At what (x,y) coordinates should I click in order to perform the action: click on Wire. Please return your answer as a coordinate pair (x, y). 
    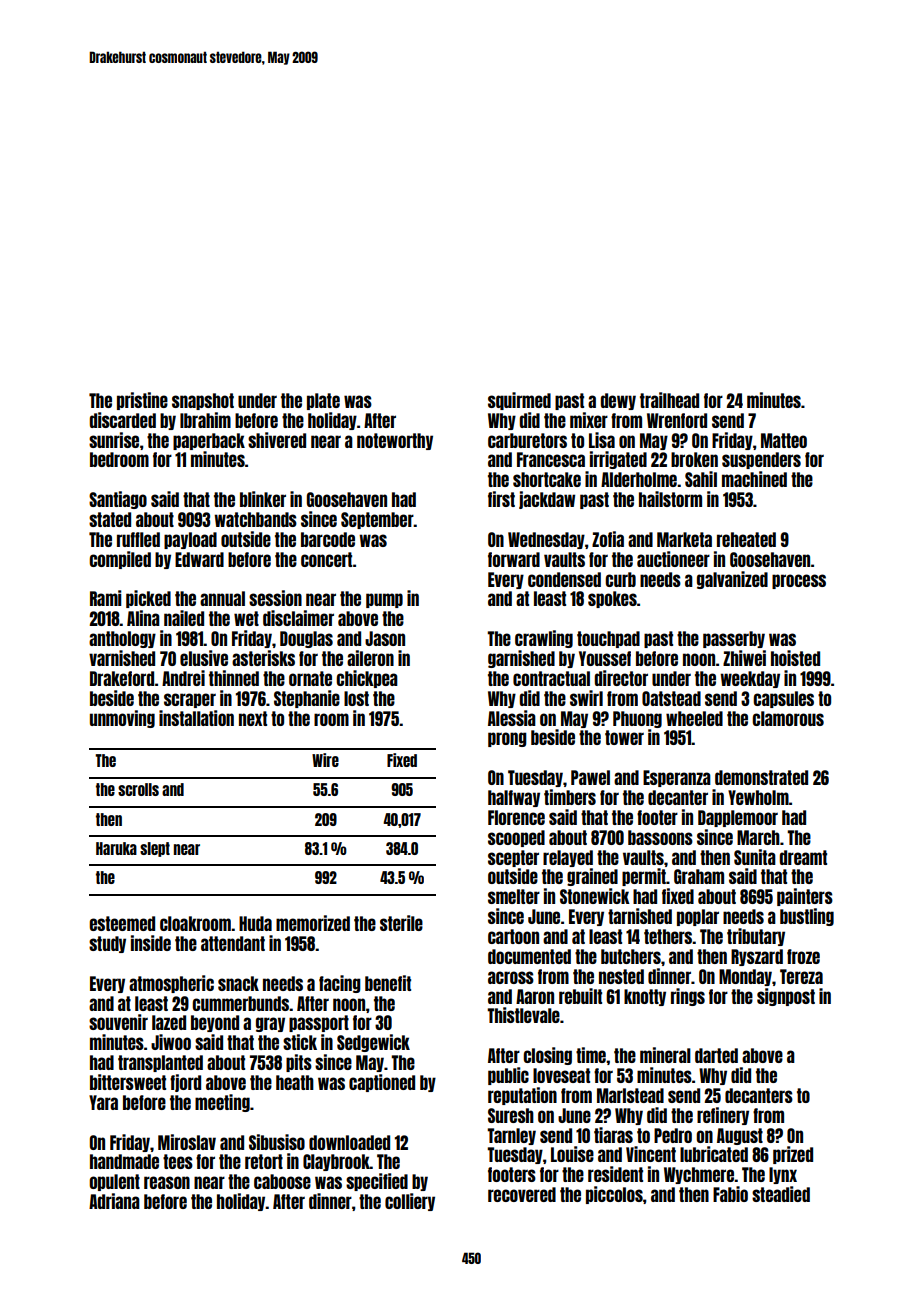
    Looking at the image, I should click on (325, 760).
